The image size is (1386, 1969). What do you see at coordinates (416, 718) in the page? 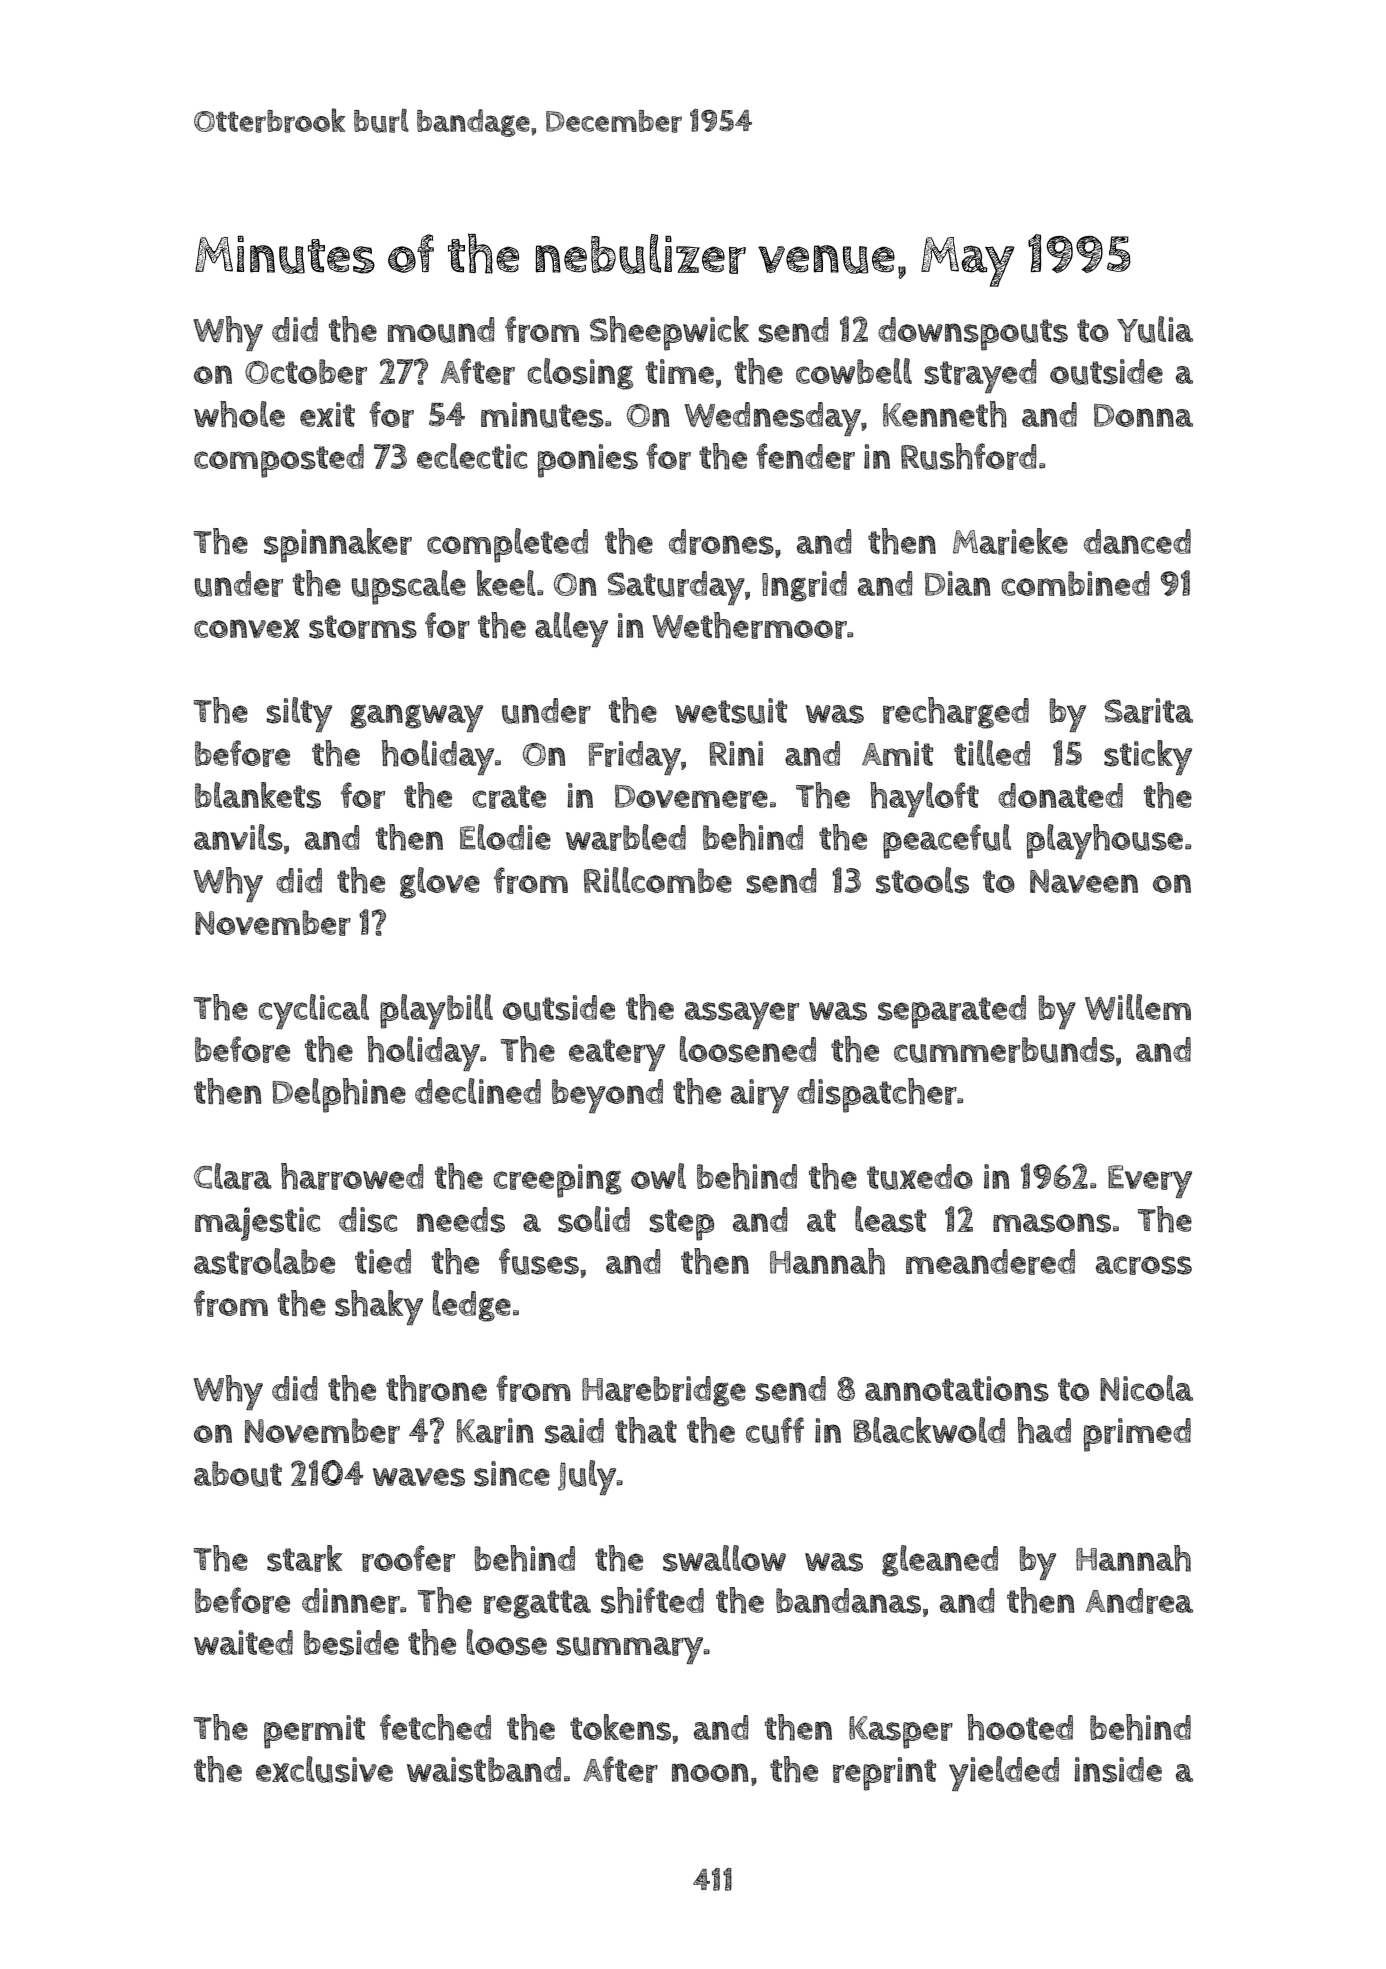
I see `gangway` at bounding box center [416, 718].
